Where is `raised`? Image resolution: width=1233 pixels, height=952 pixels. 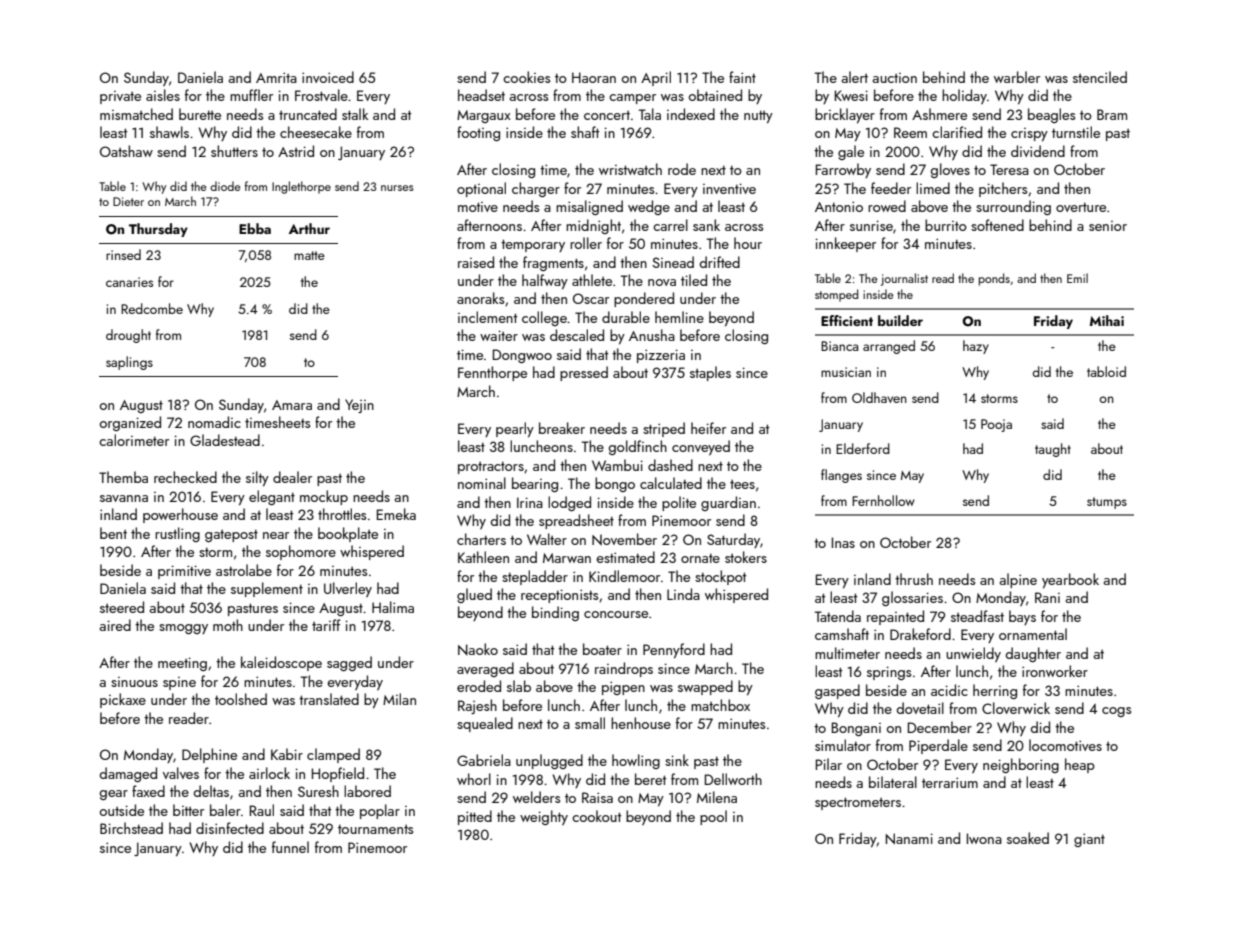
raised is located at coordinates (476, 262).
